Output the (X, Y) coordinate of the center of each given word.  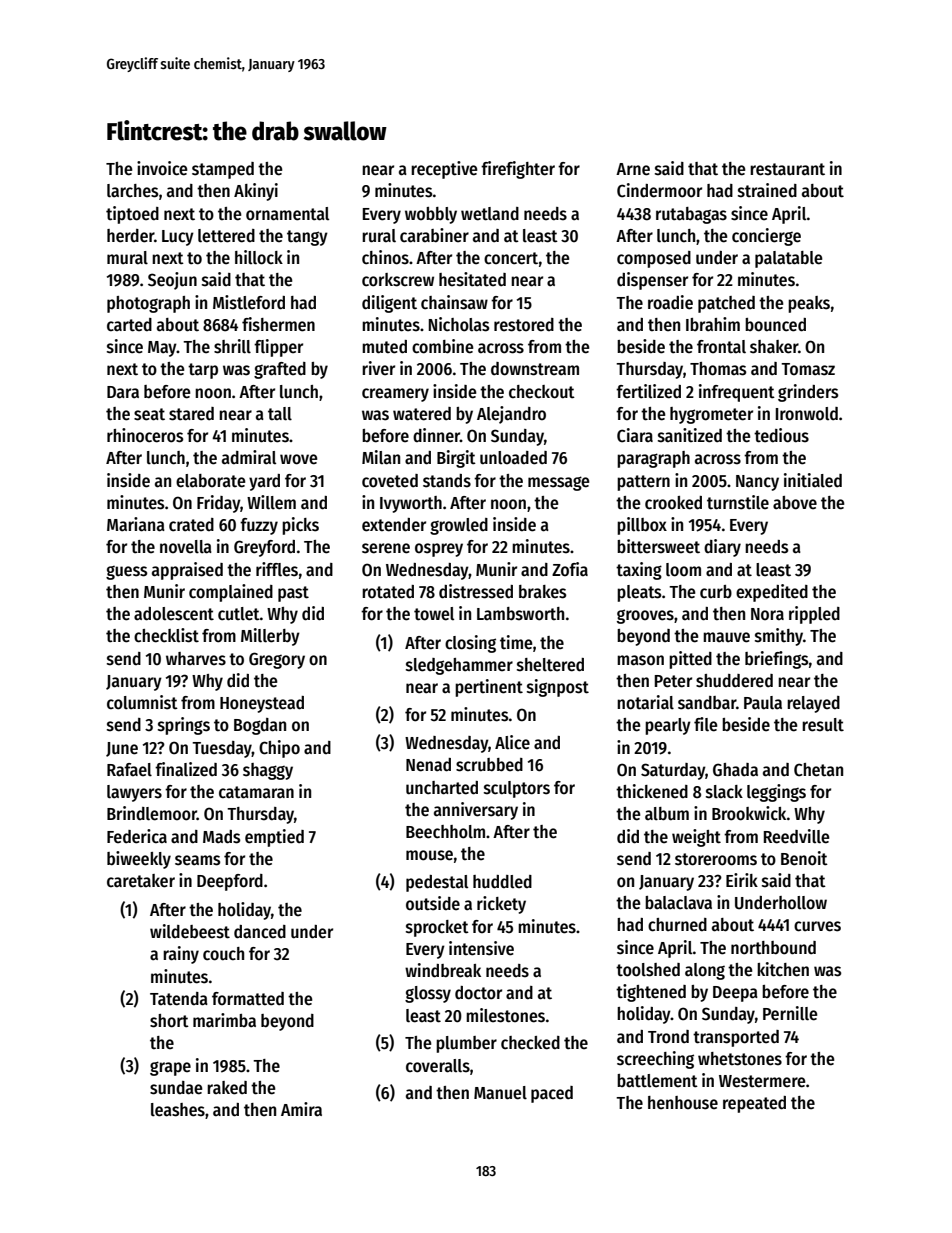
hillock (259, 257)
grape (170, 1068)
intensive (481, 948)
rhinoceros (145, 435)
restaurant (787, 169)
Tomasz (808, 369)
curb (716, 592)
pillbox (642, 526)
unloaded (513, 458)
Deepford (230, 882)
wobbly (431, 215)
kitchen (783, 969)
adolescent (174, 614)
